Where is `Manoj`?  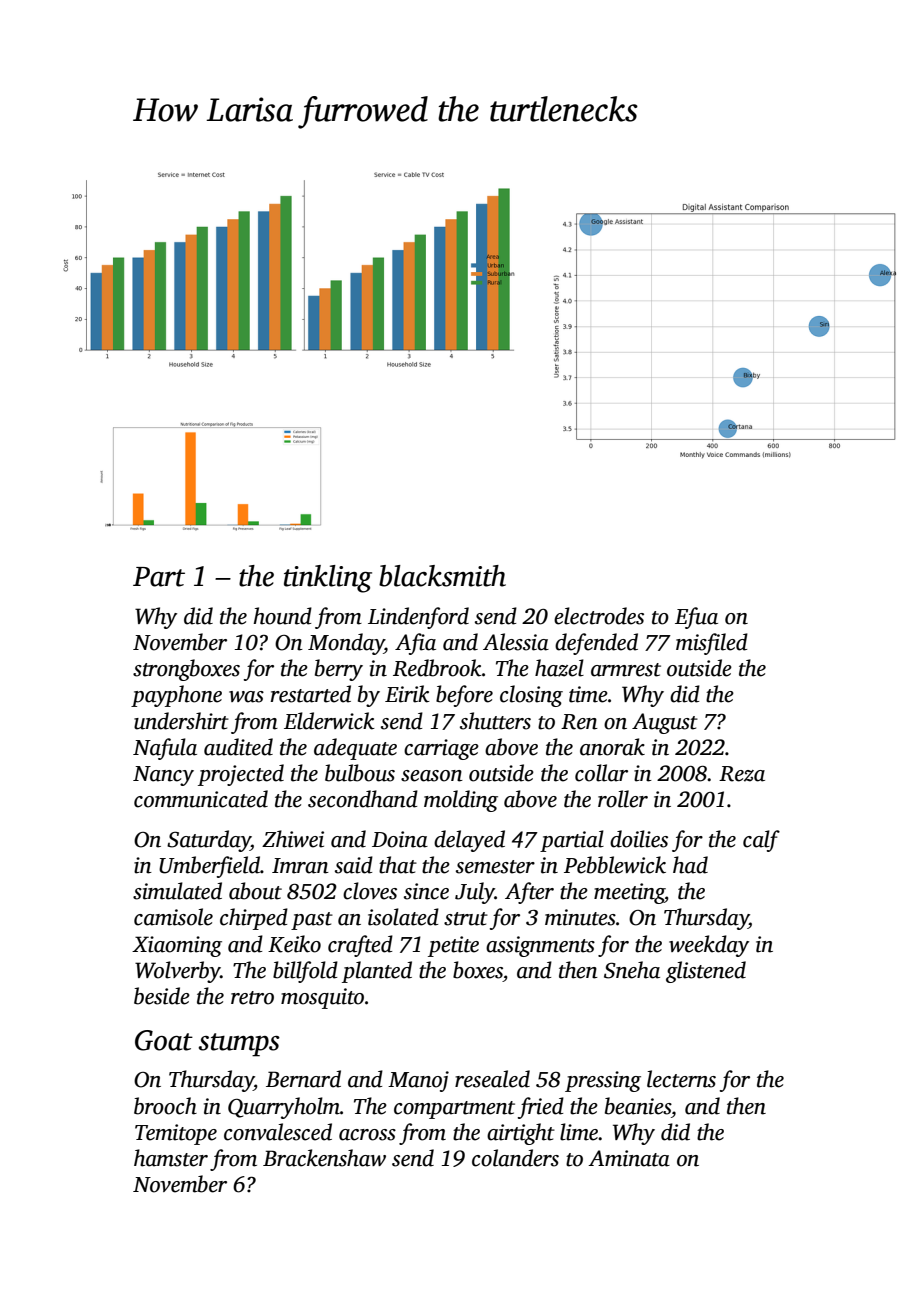
Manoj is located at coordinates (418, 1081).
